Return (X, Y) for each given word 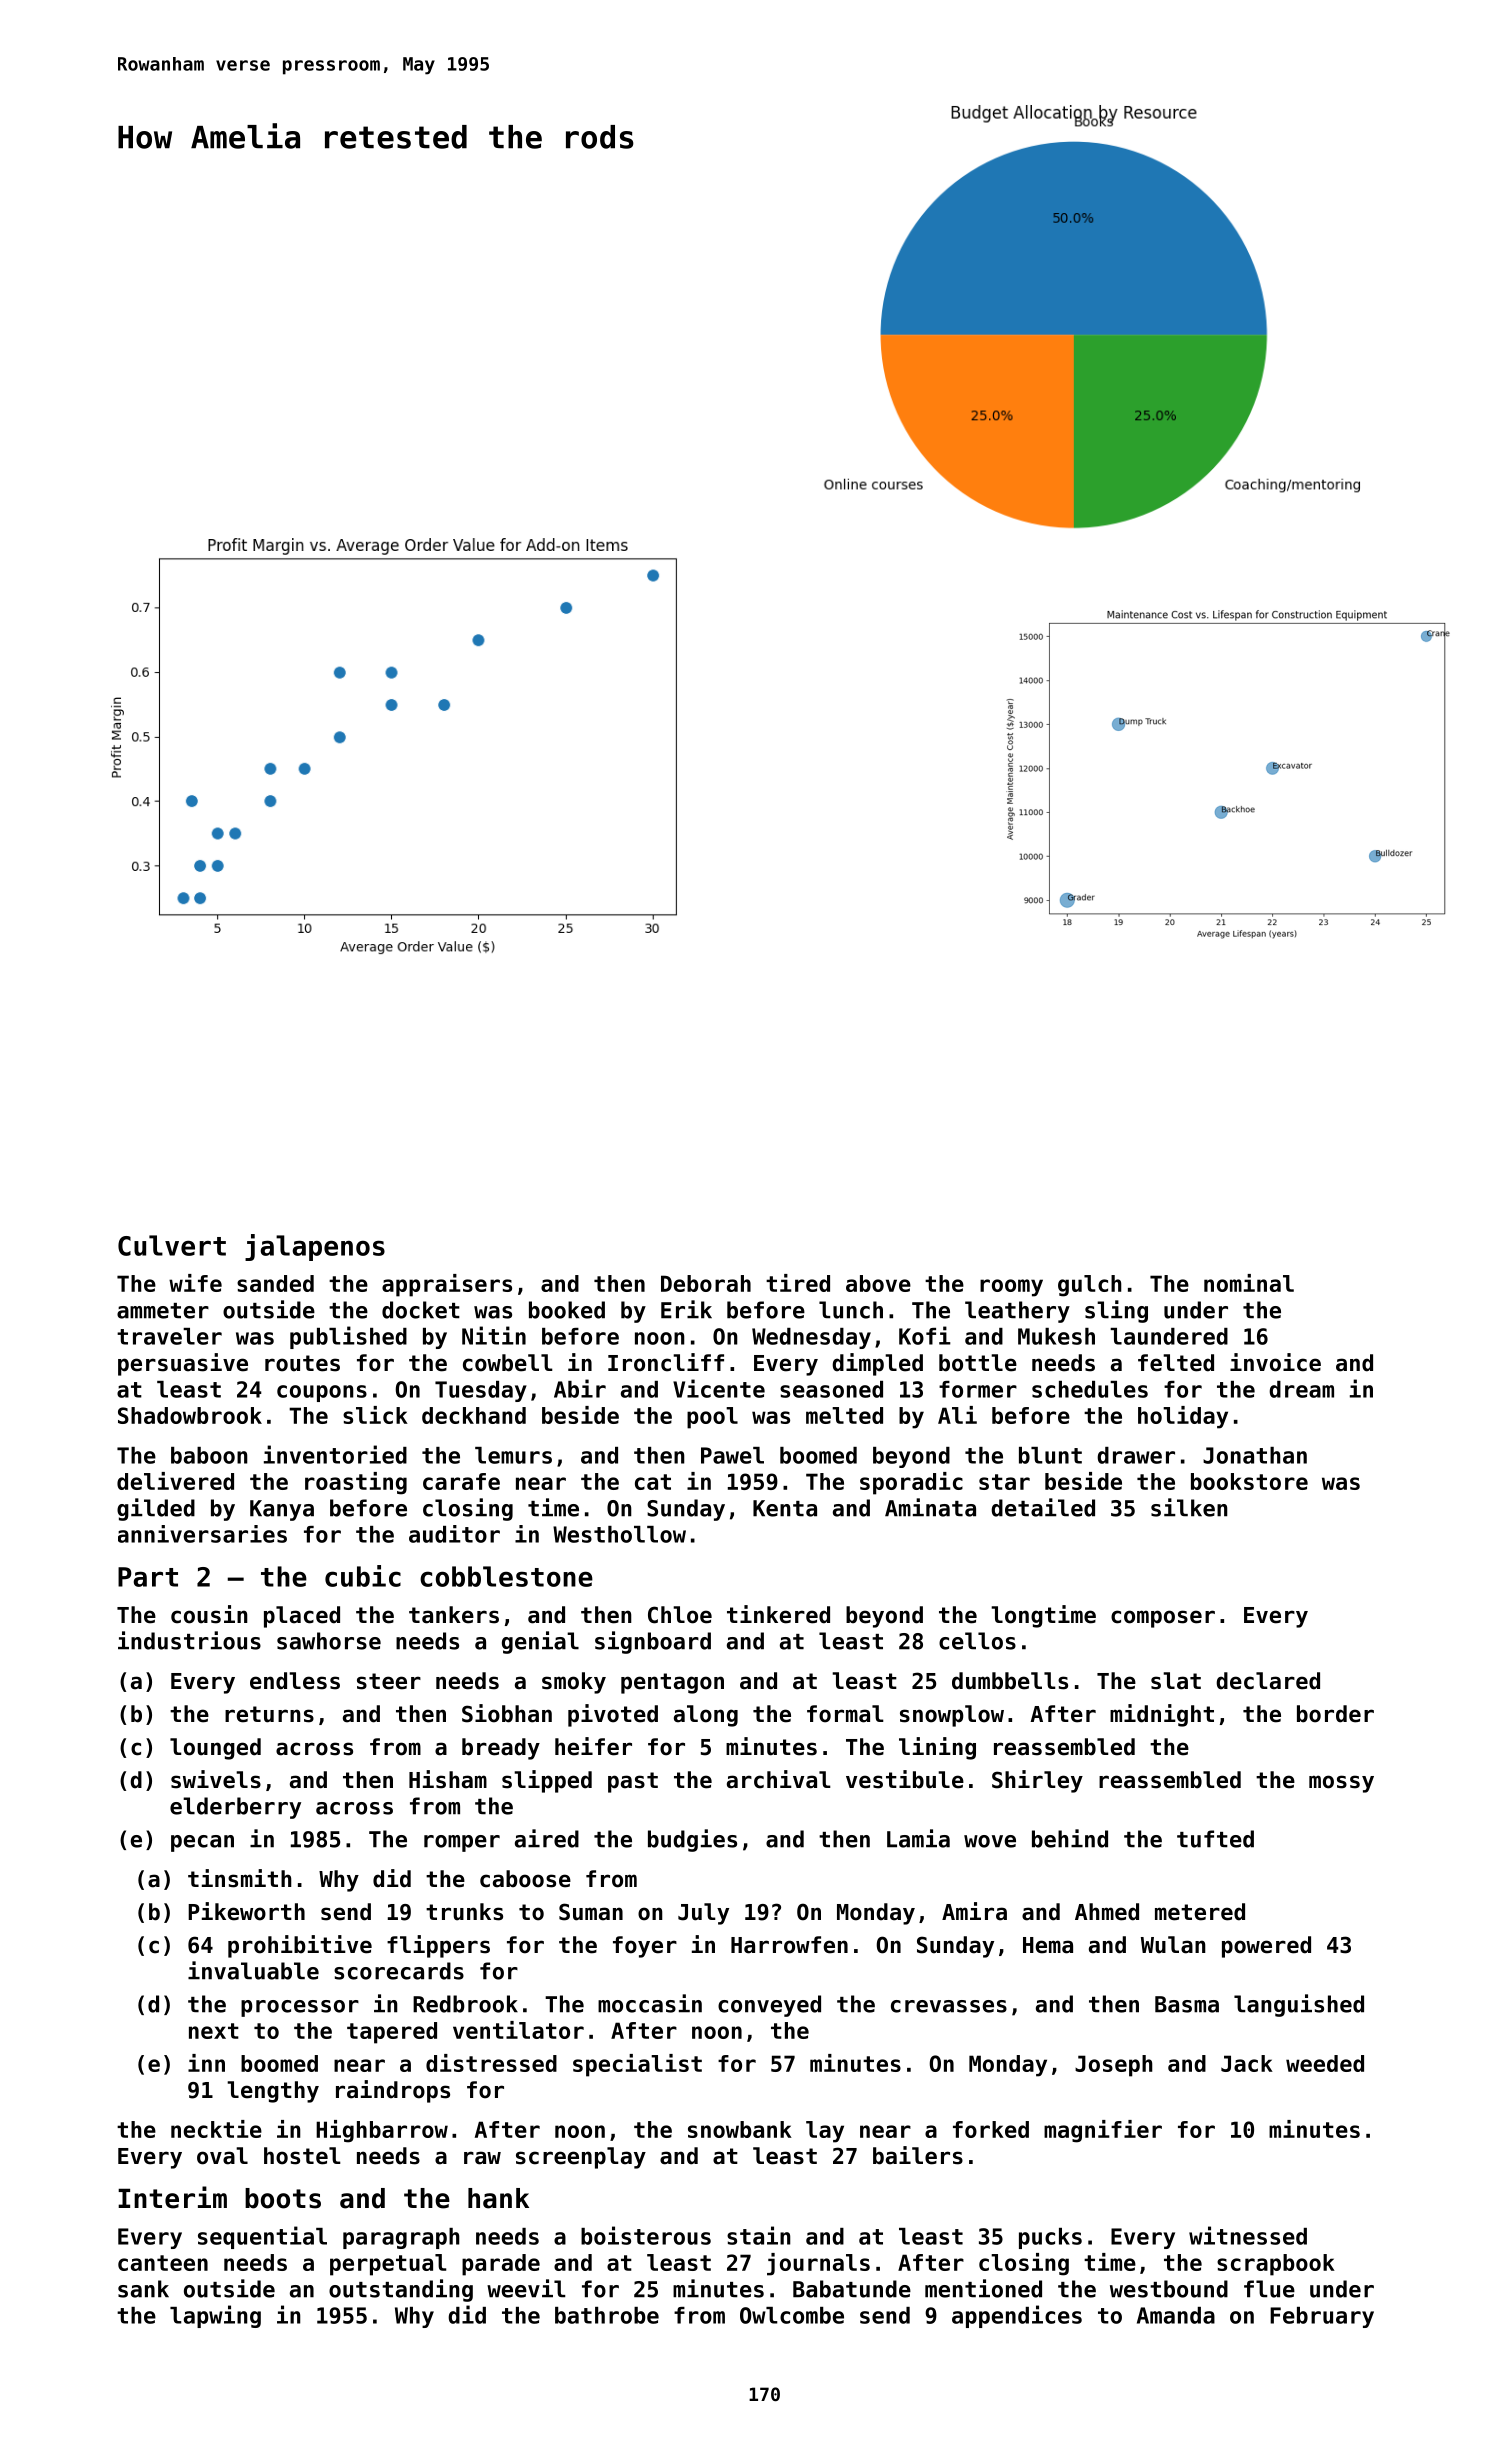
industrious (189, 1640)
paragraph (401, 2238)
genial (540, 1642)
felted (1176, 1363)
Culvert (172, 1245)
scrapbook (1276, 2265)
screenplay (581, 2158)
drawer (1136, 1455)
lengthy (273, 2092)
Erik (686, 1309)
